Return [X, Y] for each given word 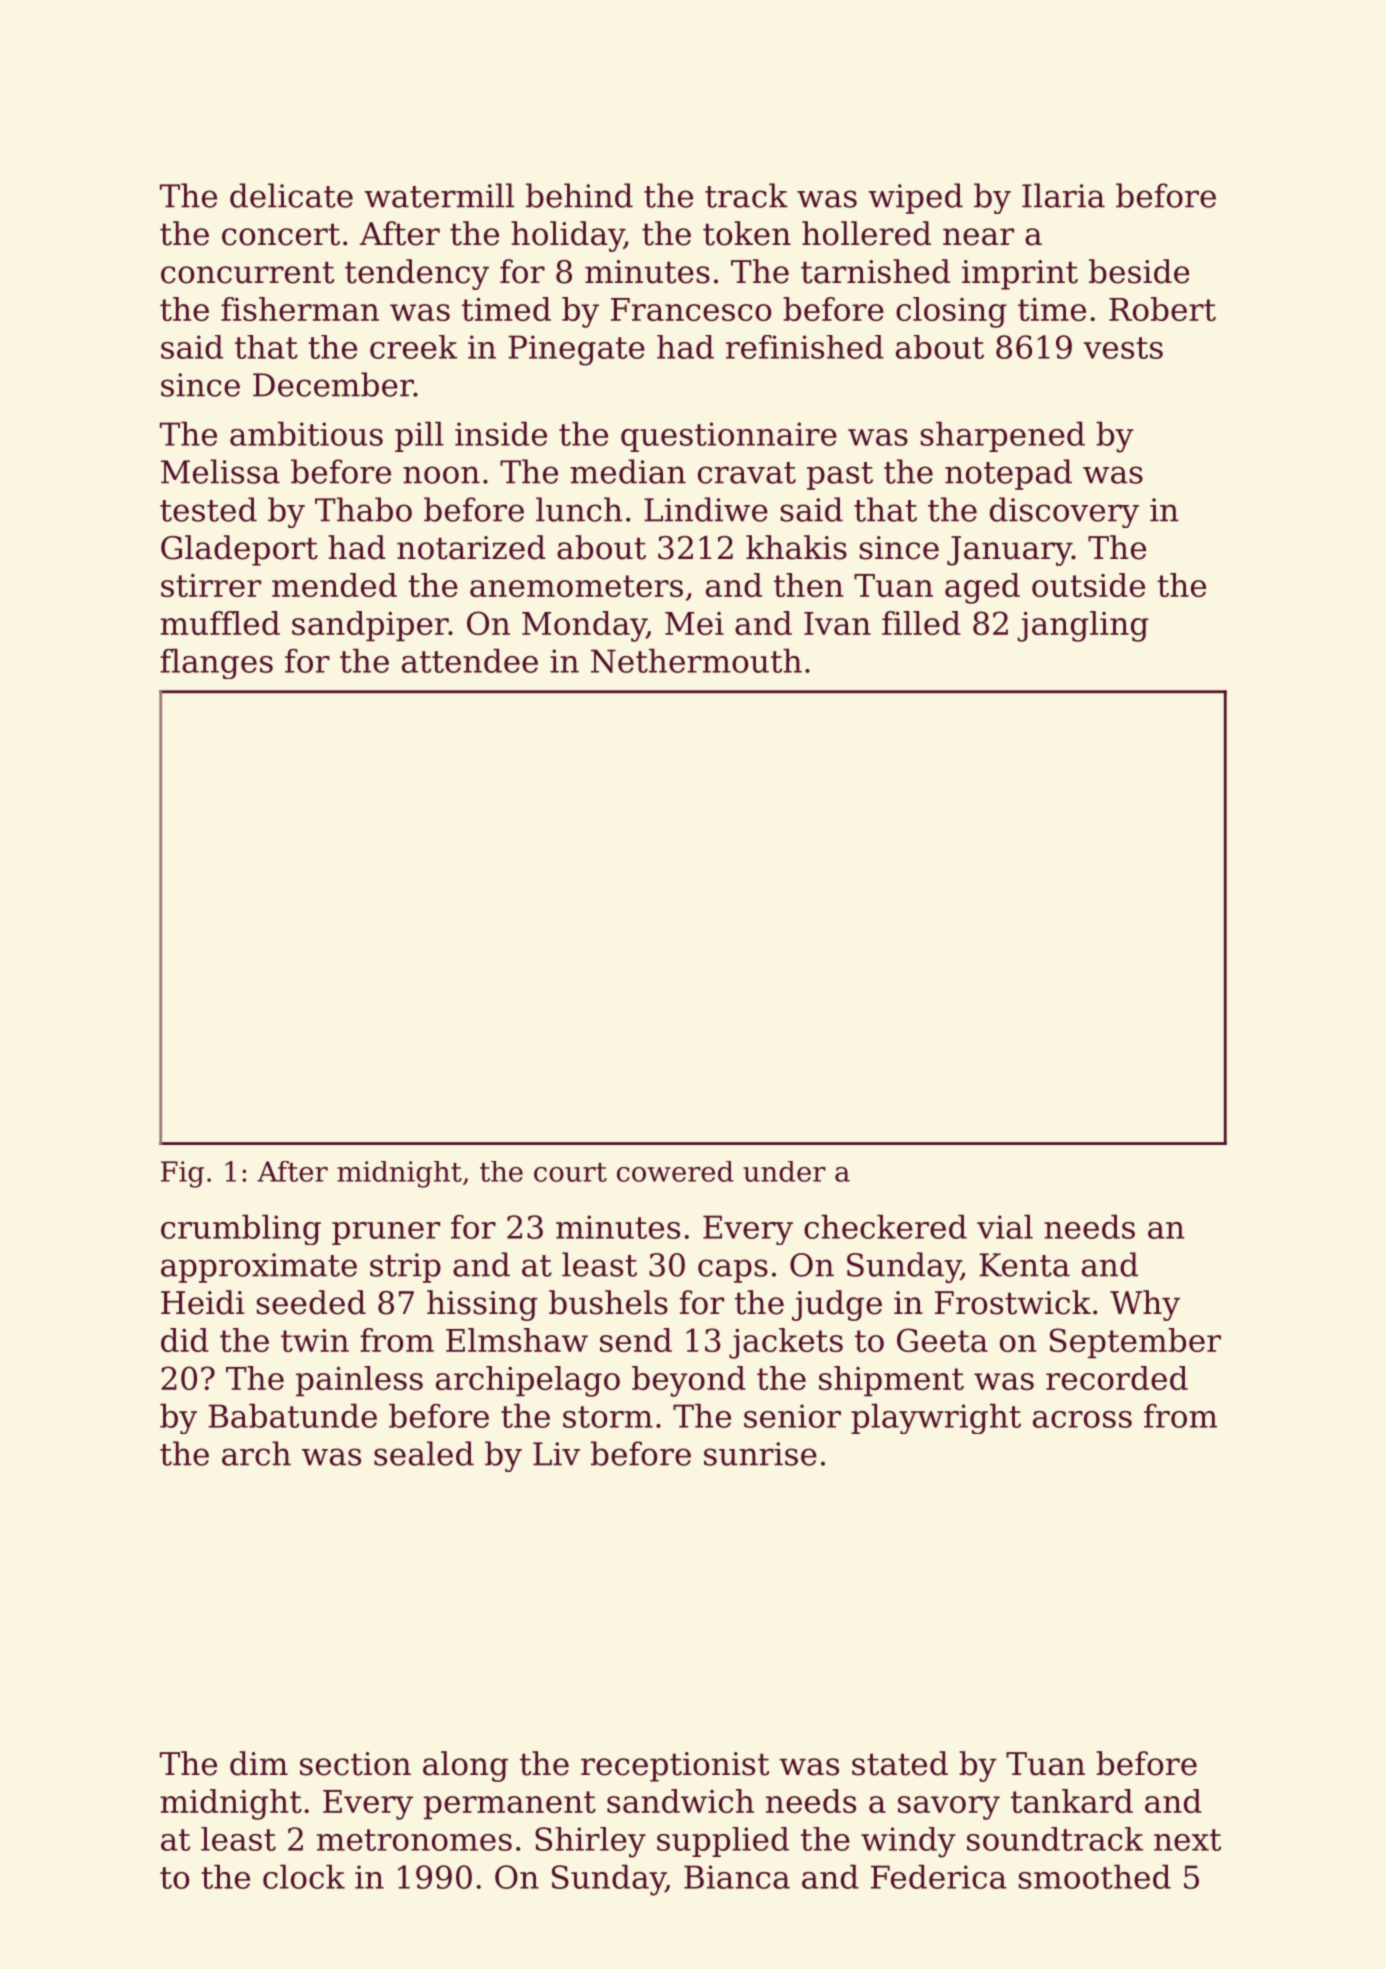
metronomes [414, 1840]
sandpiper [370, 626]
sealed [424, 1453]
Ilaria [1063, 195]
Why [1145, 1305]
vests [1123, 348]
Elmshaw [517, 1340]
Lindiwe [706, 509]
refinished [805, 347]
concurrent [247, 272]
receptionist [675, 1767]
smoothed [1094, 1876]
